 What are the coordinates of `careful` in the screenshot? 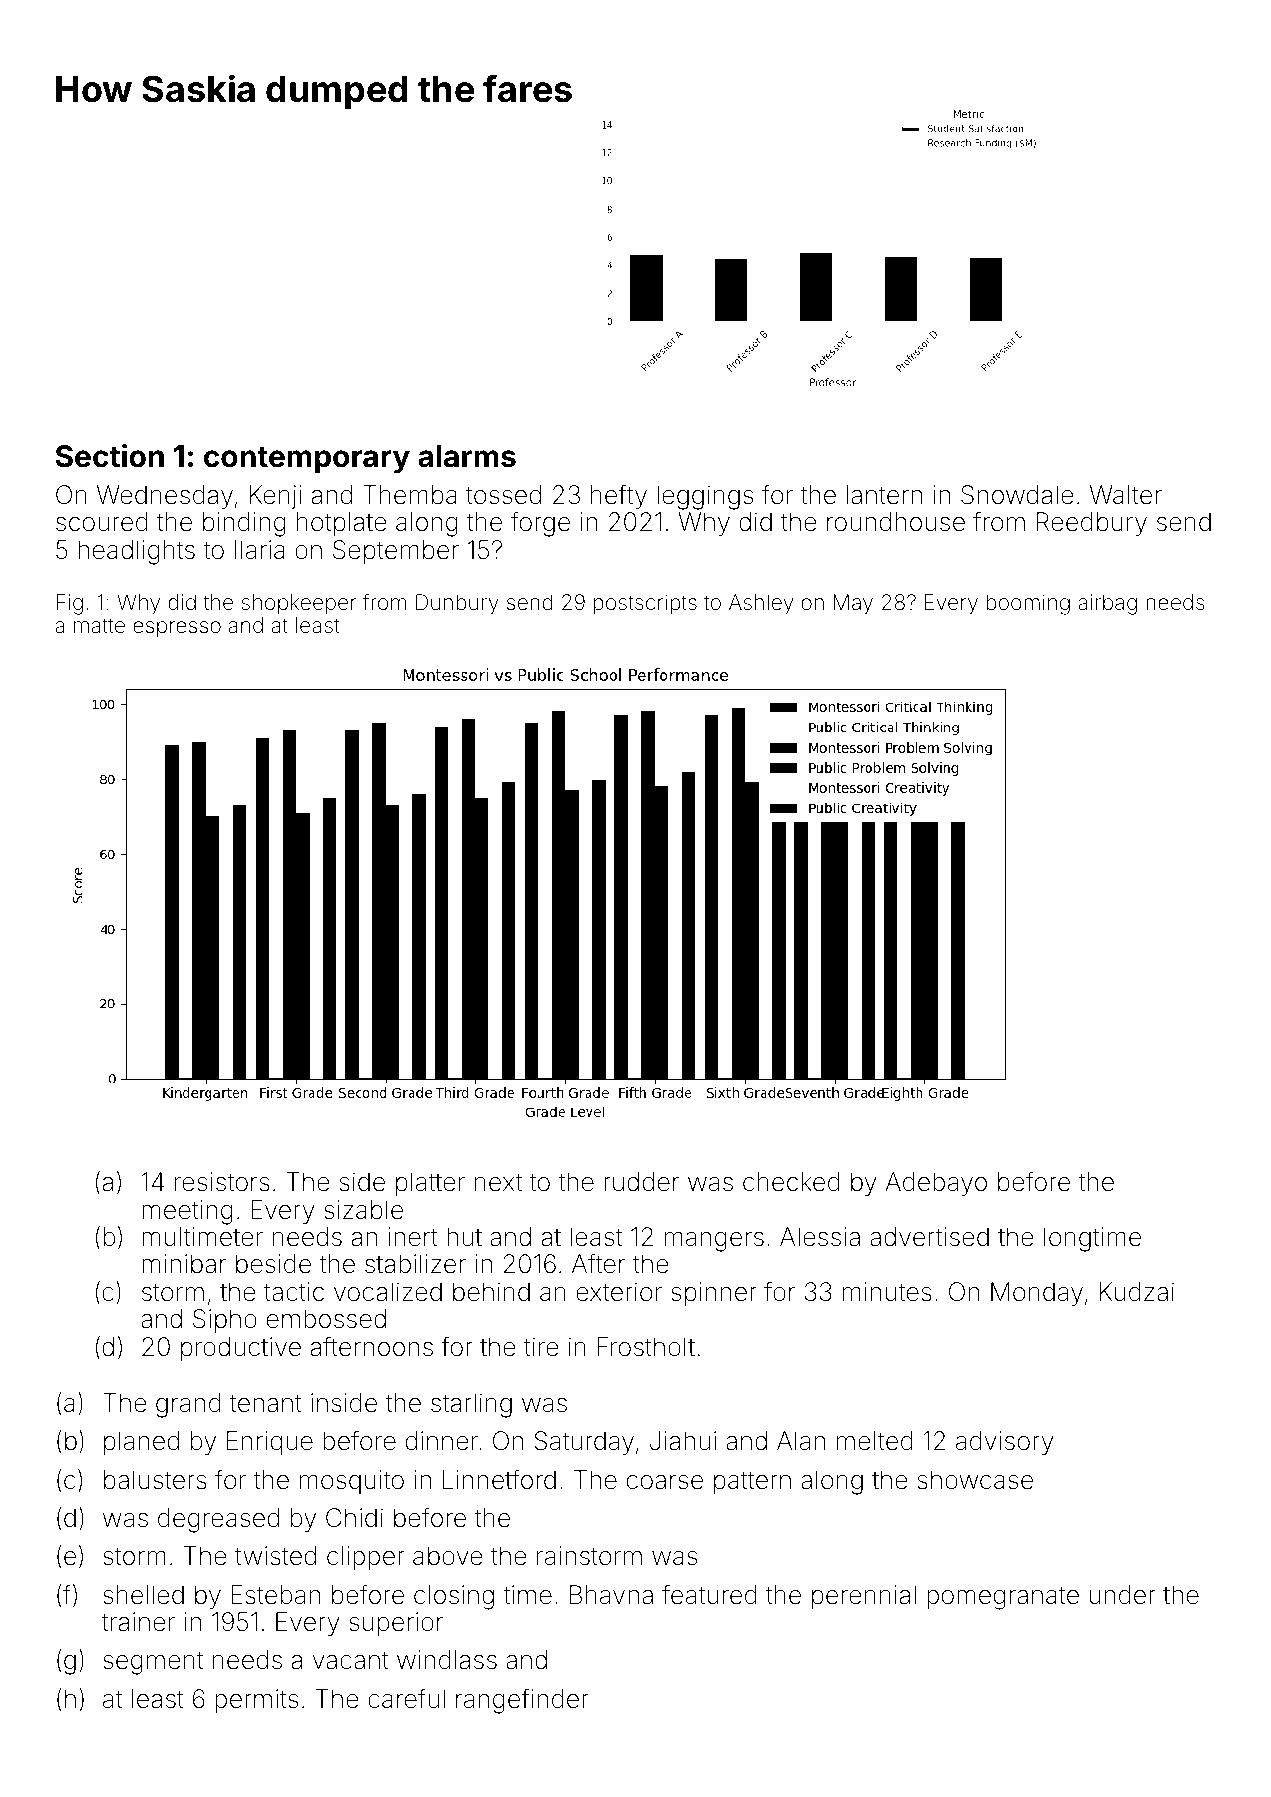 It's located at (406, 1698).
